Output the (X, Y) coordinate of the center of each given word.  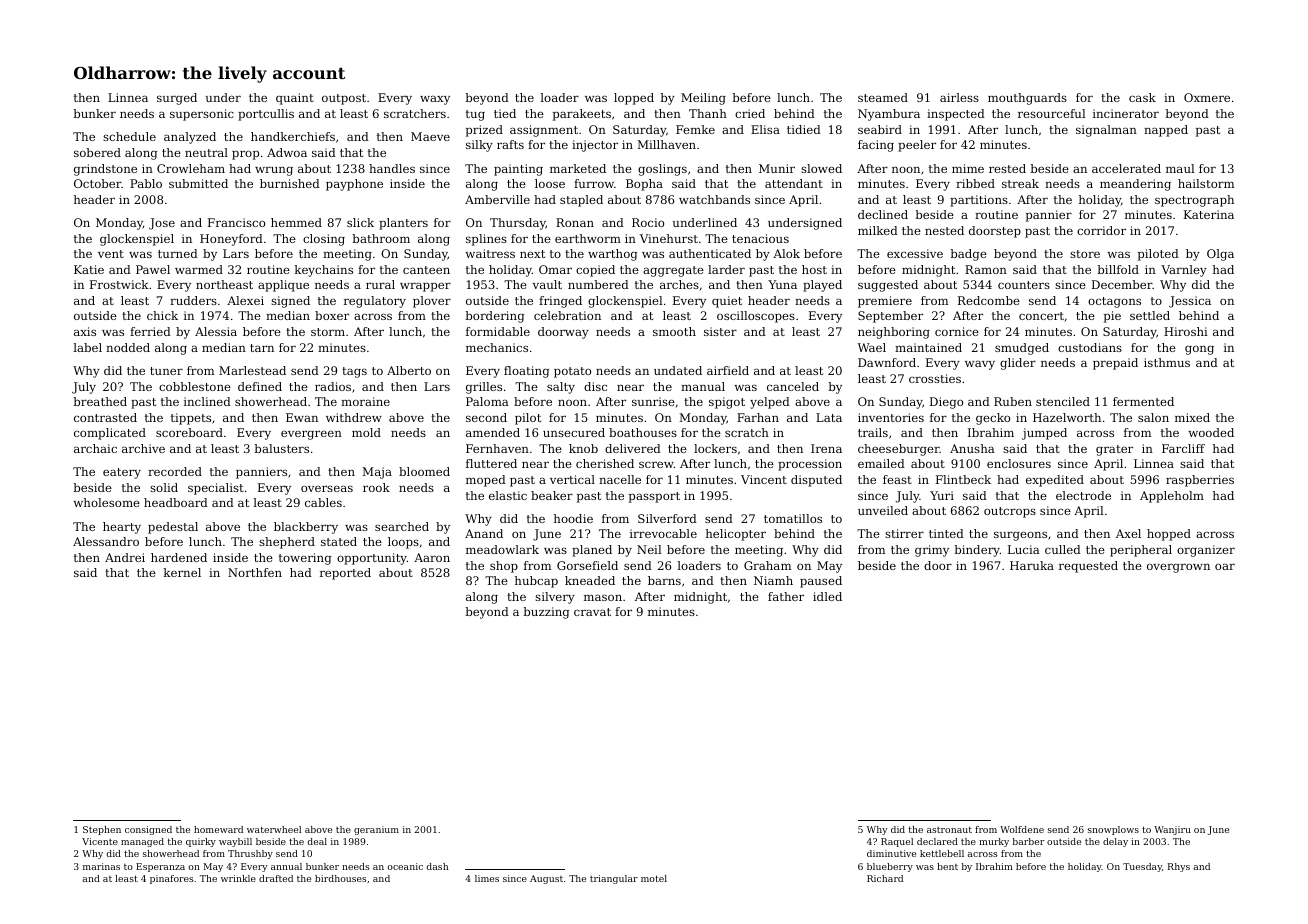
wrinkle (238, 878)
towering (305, 559)
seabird (880, 129)
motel (654, 878)
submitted (198, 183)
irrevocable (663, 533)
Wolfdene (1022, 829)
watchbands (714, 199)
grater (1114, 450)
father (786, 596)
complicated (110, 434)
